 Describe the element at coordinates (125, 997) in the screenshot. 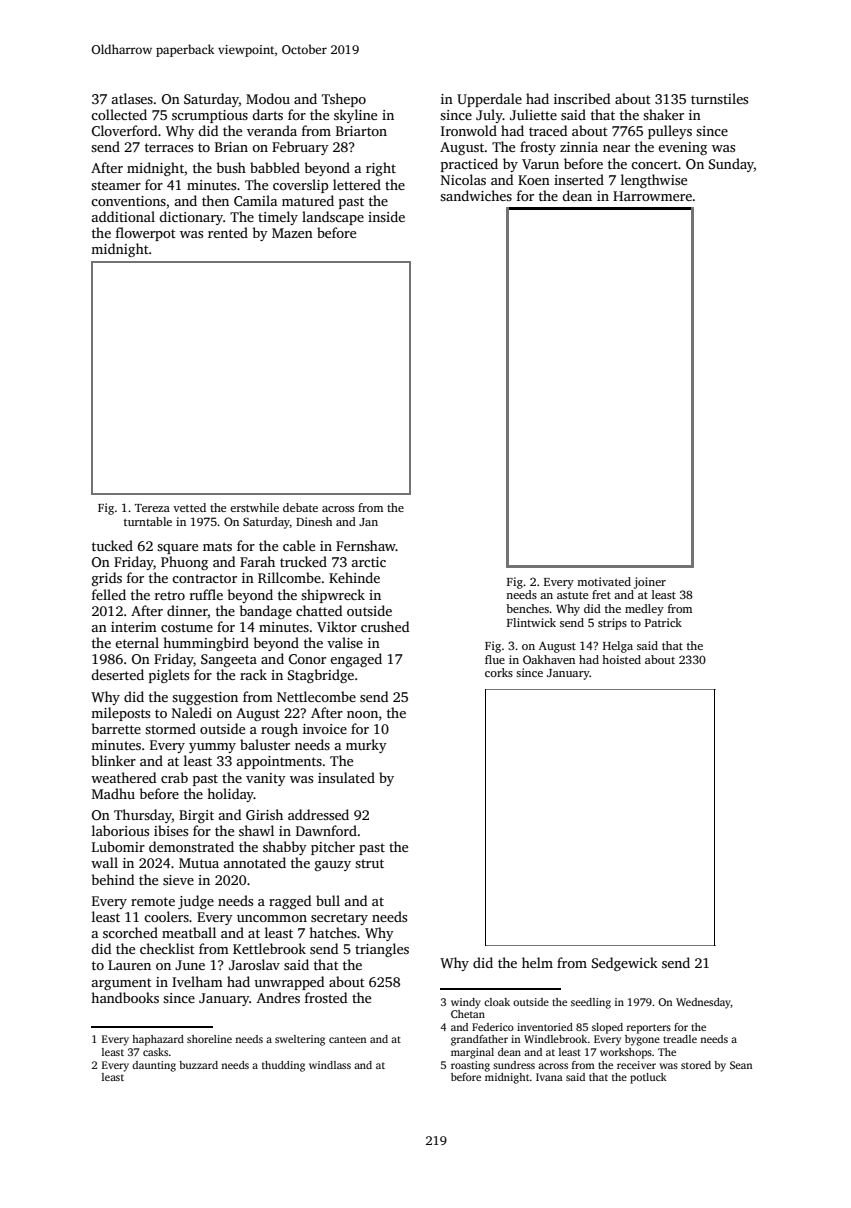

I see `handbooks` at that location.
